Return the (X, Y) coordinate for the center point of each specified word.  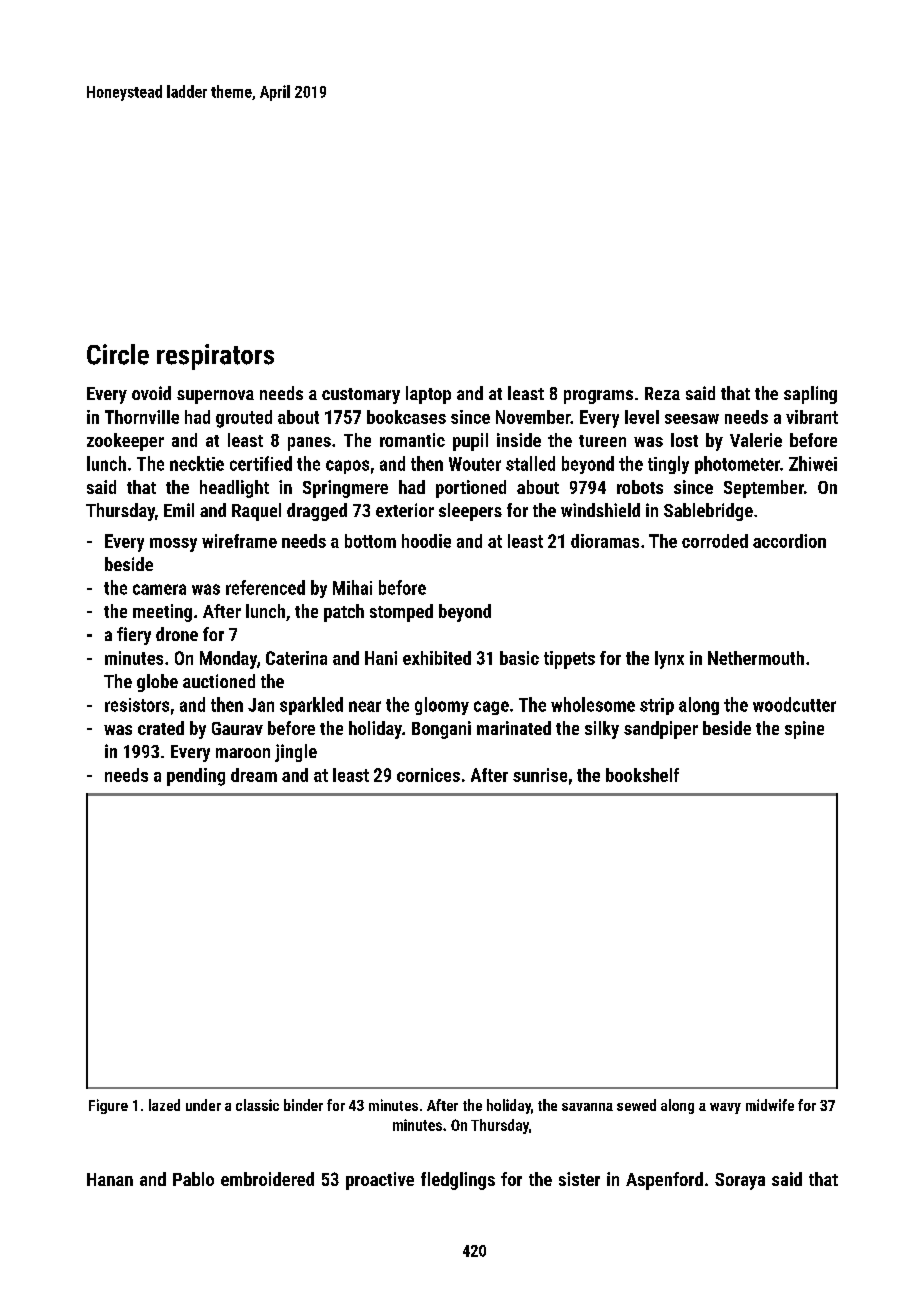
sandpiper (661, 730)
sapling (810, 395)
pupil (470, 442)
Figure (108, 1106)
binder (303, 1105)
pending (196, 777)
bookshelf (642, 775)
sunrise (540, 775)
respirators (215, 357)
